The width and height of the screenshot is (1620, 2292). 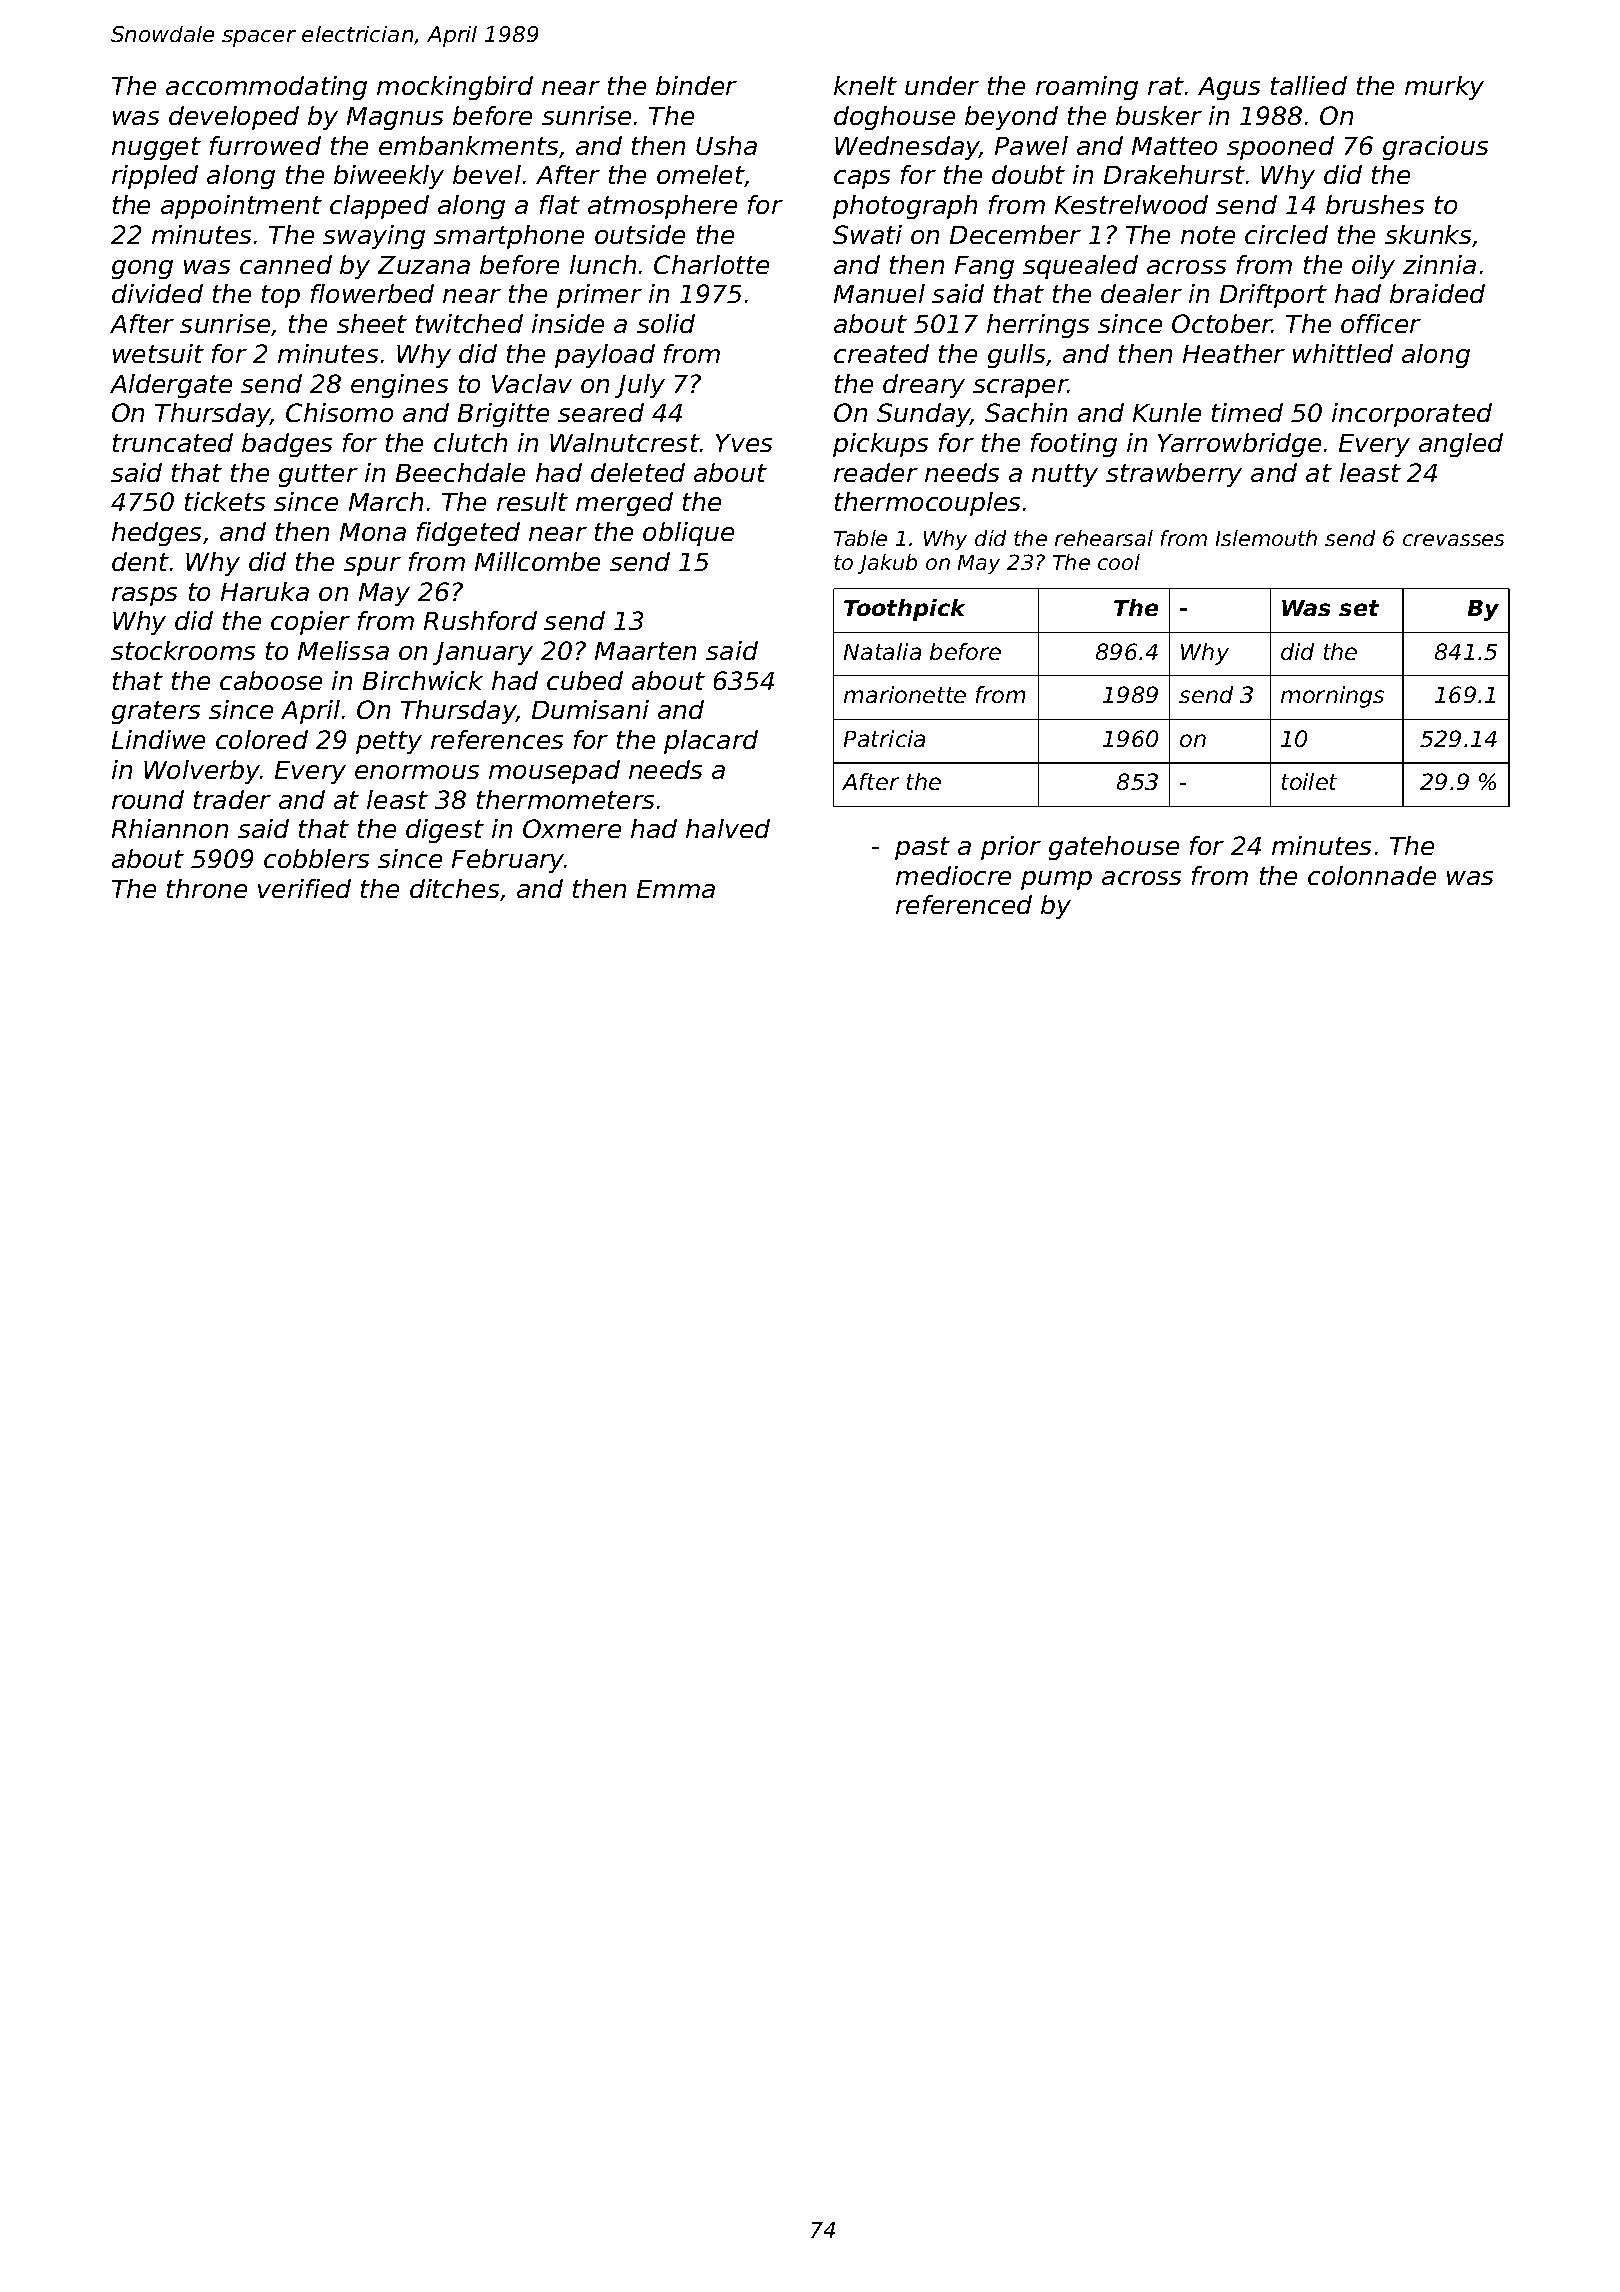 I want to click on past, so click(x=922, y=848).
